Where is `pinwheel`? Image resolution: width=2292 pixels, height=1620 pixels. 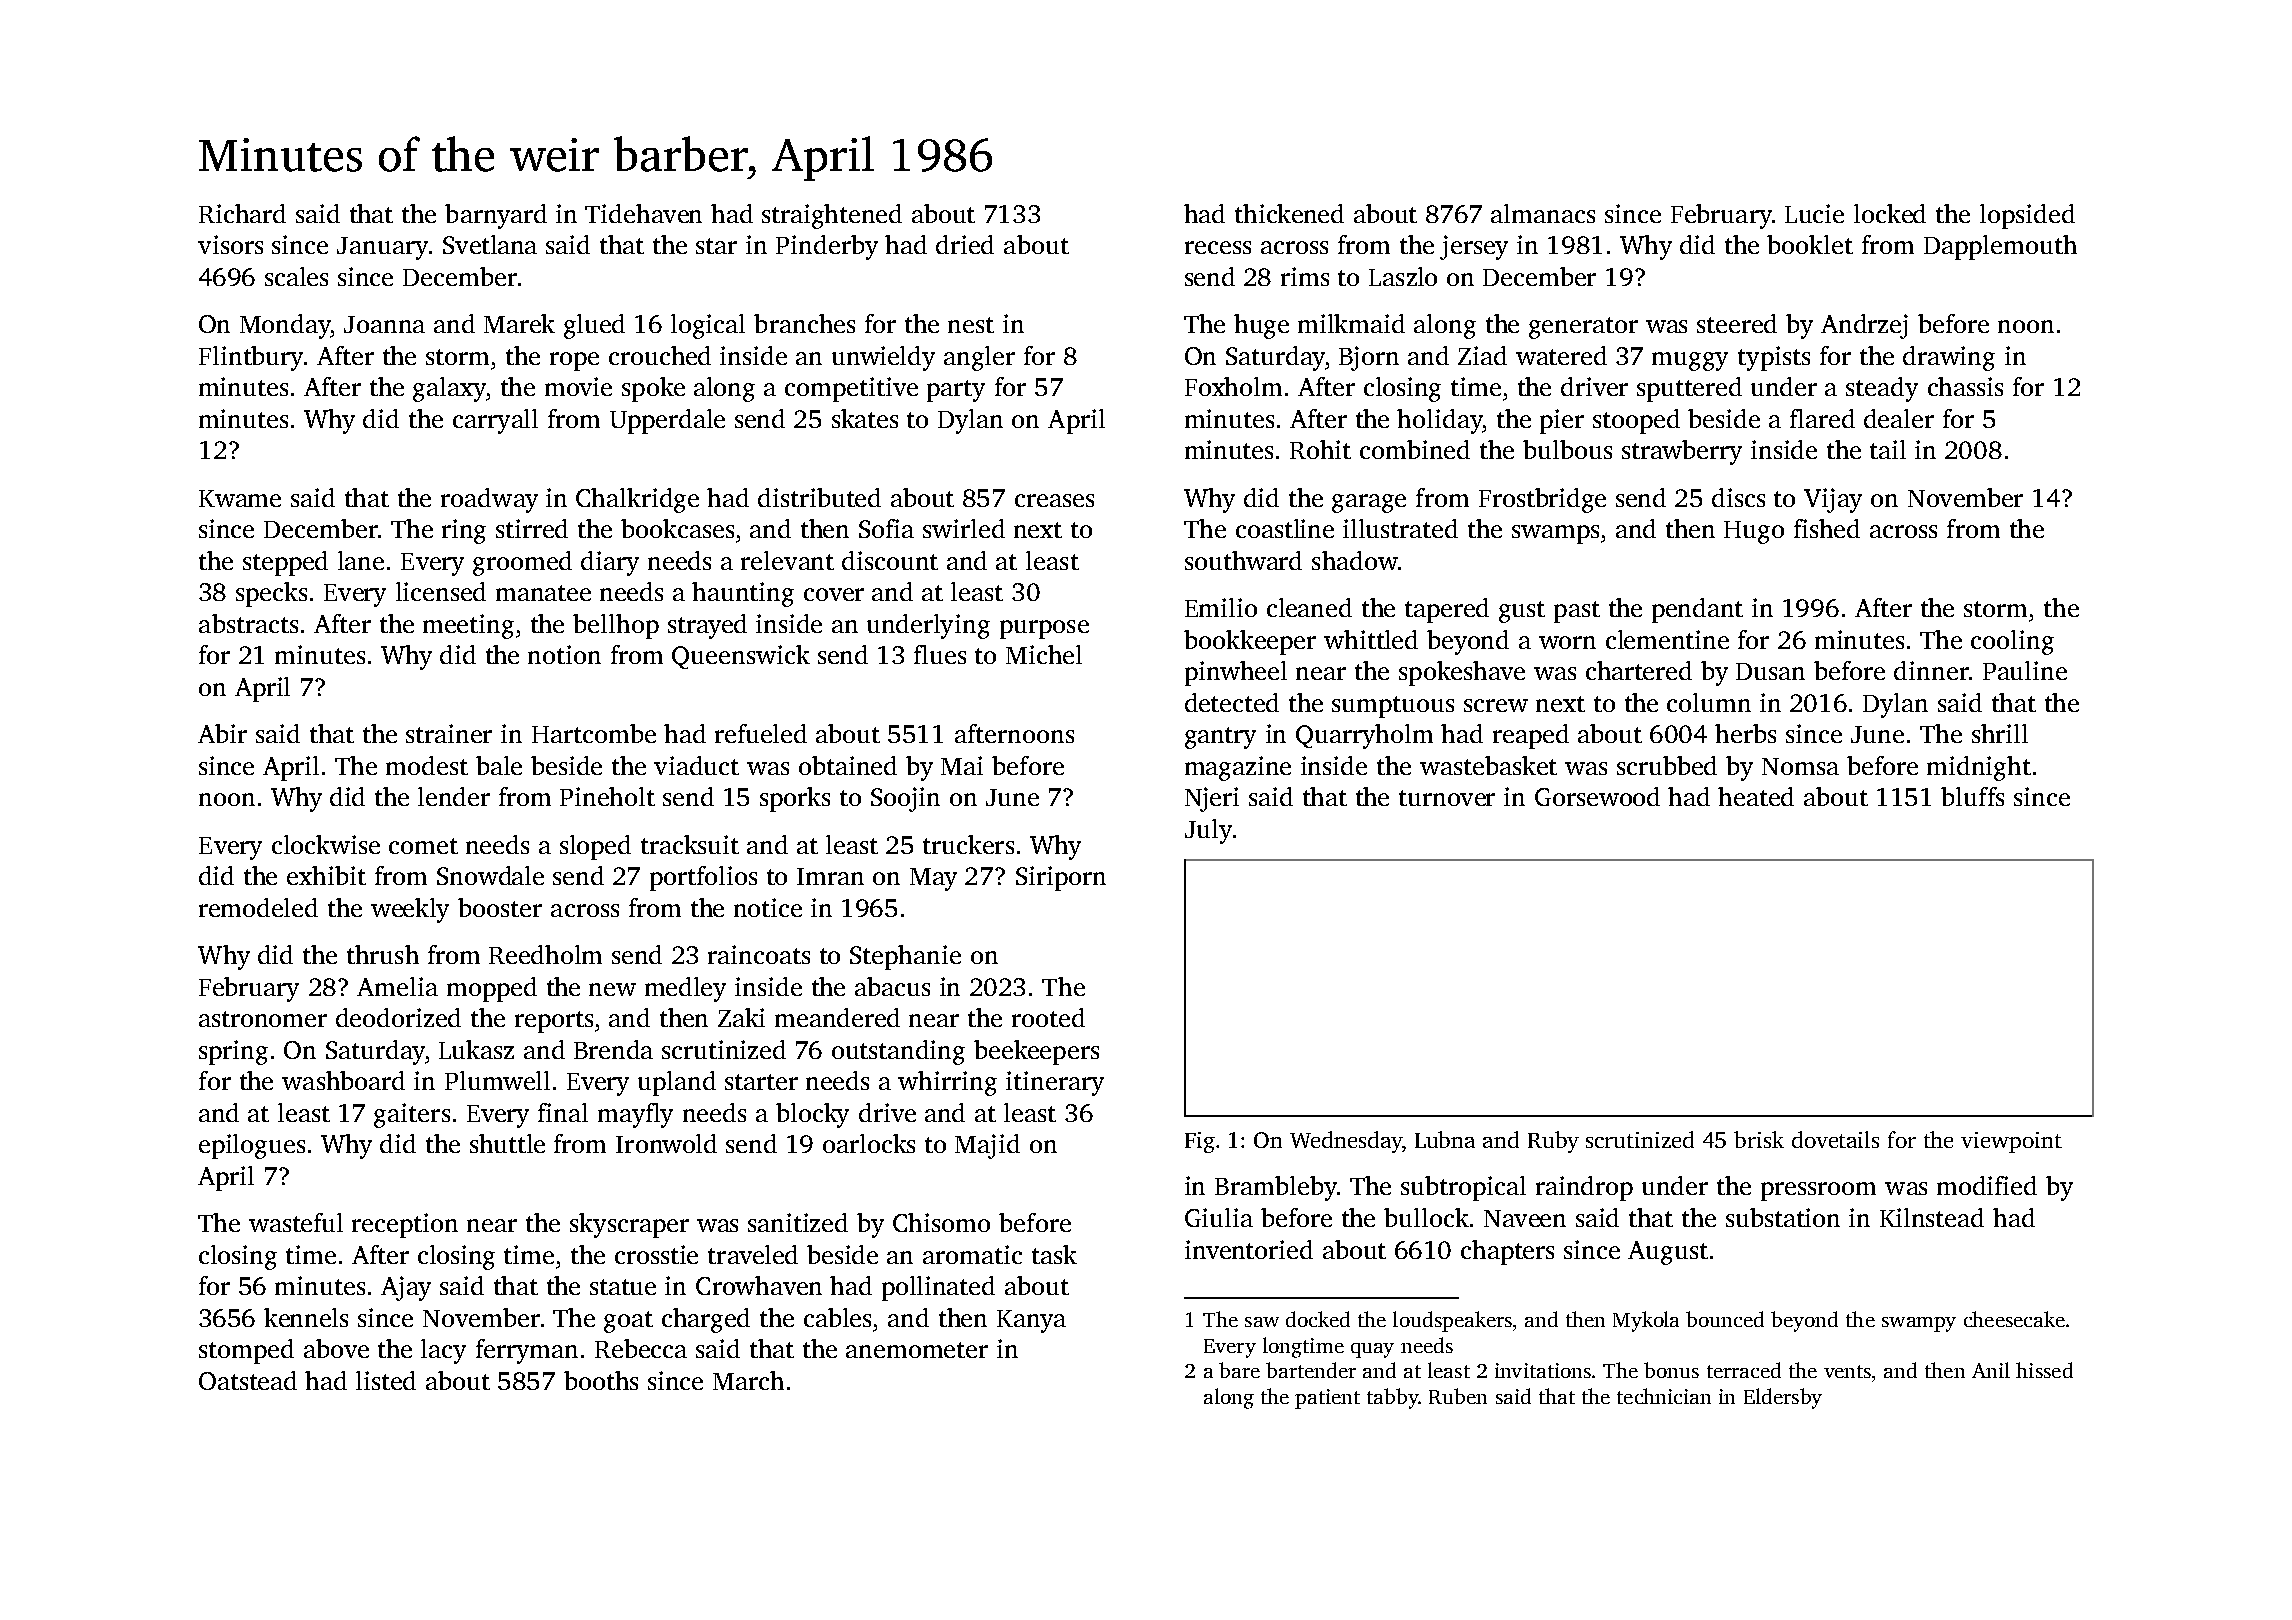
pinwheel is located at coordinates (1236, 673).
